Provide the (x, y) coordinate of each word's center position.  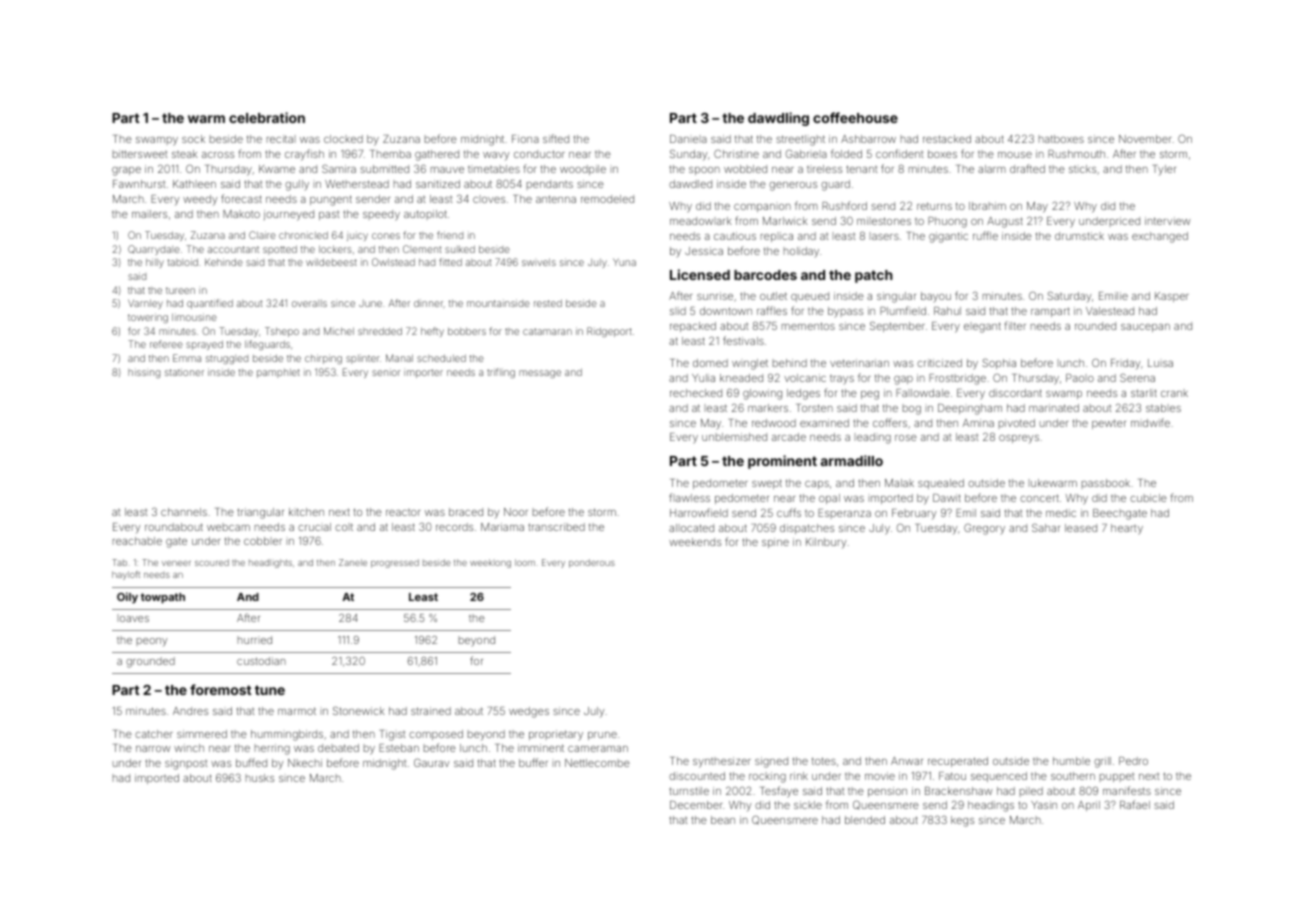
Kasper (1172, 297)
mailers (149, 214)
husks (260, 778)
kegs (962, 821)
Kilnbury (826, 543)
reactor (403, 512)
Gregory (984, 529)
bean (723, 820)
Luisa (1160, 363)
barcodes (765, 275)
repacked (693, 327)
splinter (363, 359)
